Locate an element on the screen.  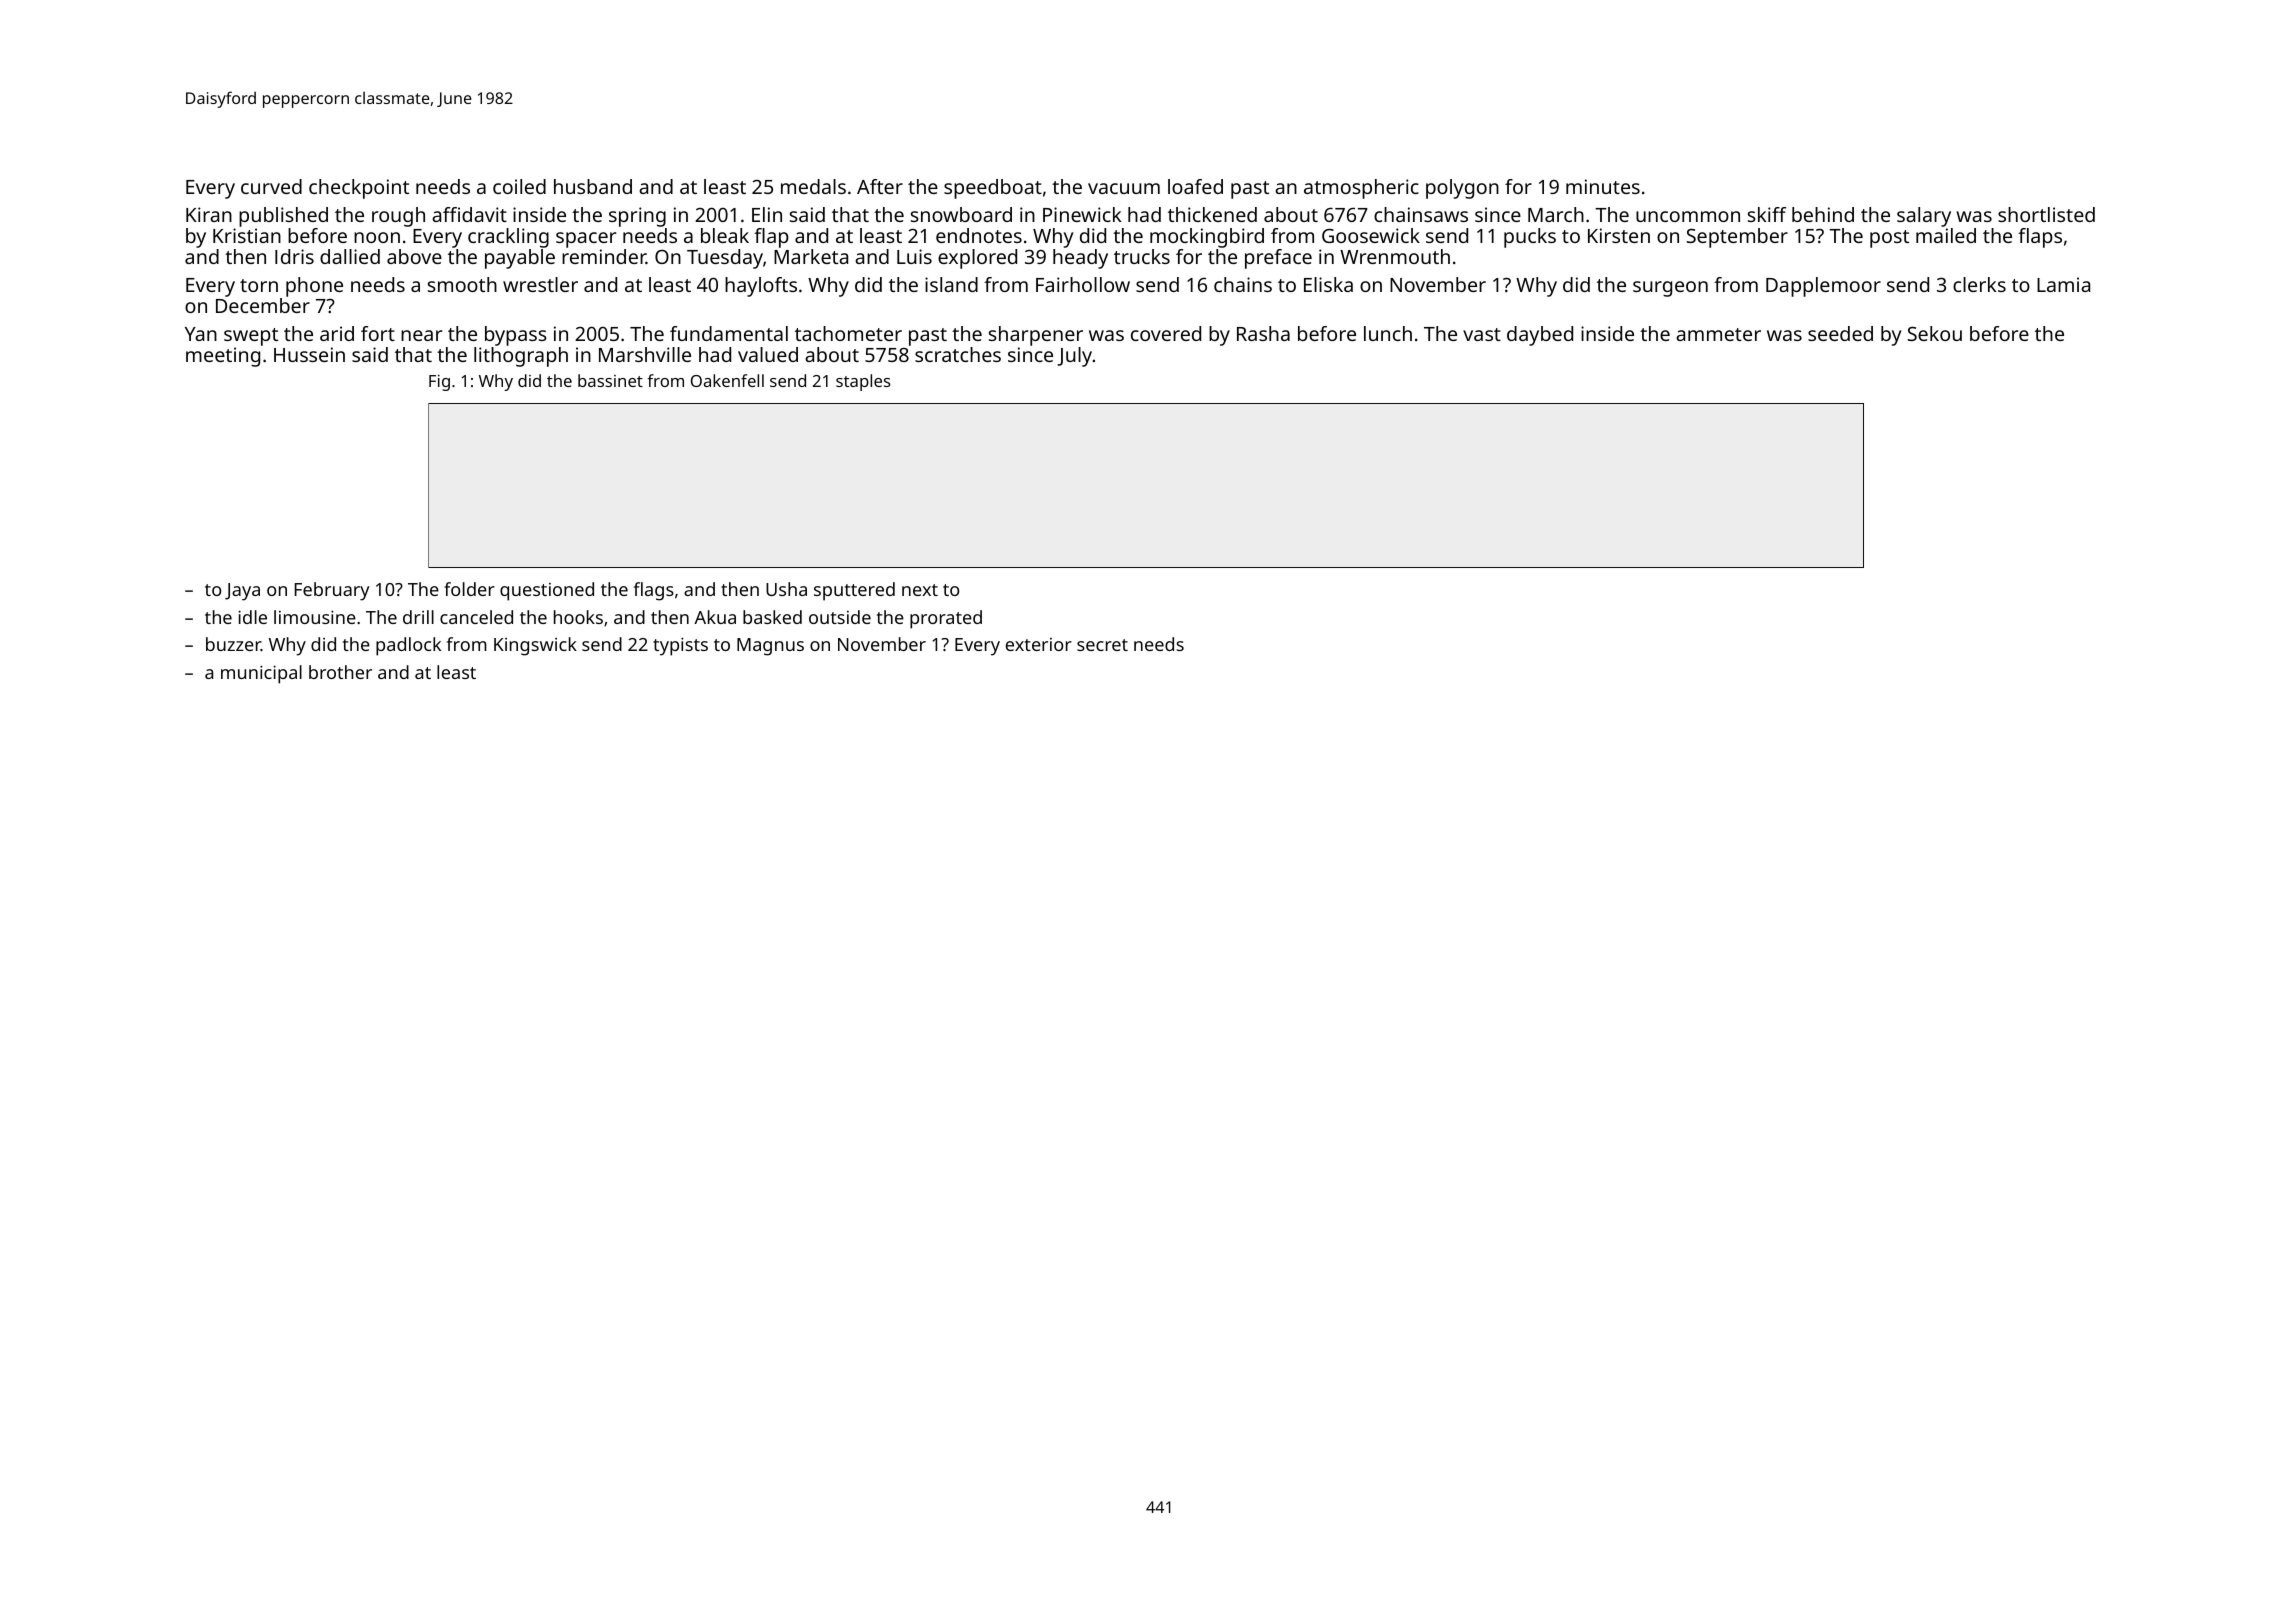
Magnus is located at coordinates (770, 647).
